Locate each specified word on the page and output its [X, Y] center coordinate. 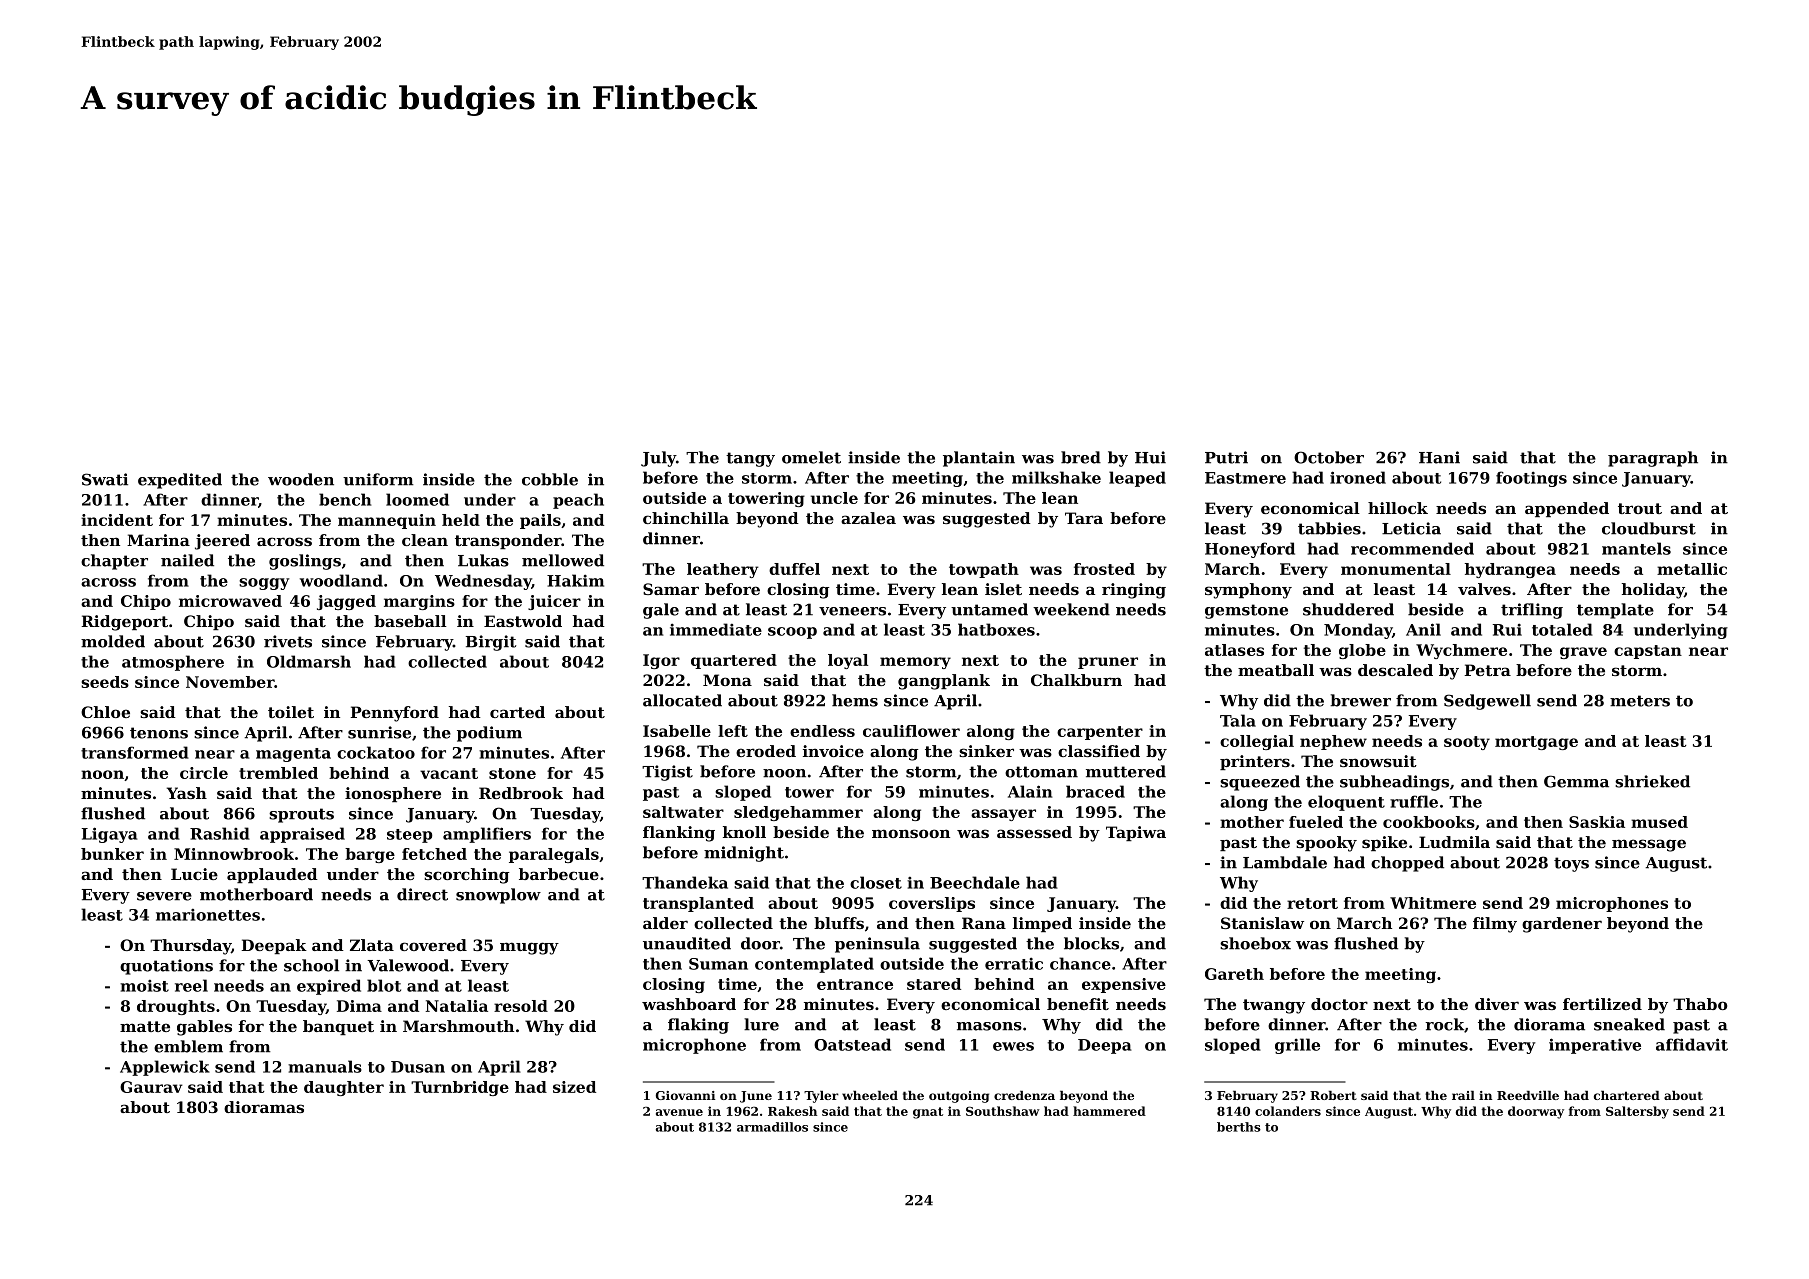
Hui [1150, 457]
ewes [1013, 1046]
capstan [1648, 652]
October [1329, 457]
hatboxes [996, 629]
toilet [291, 712]
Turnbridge [460, 1088]
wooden [301, 479]
